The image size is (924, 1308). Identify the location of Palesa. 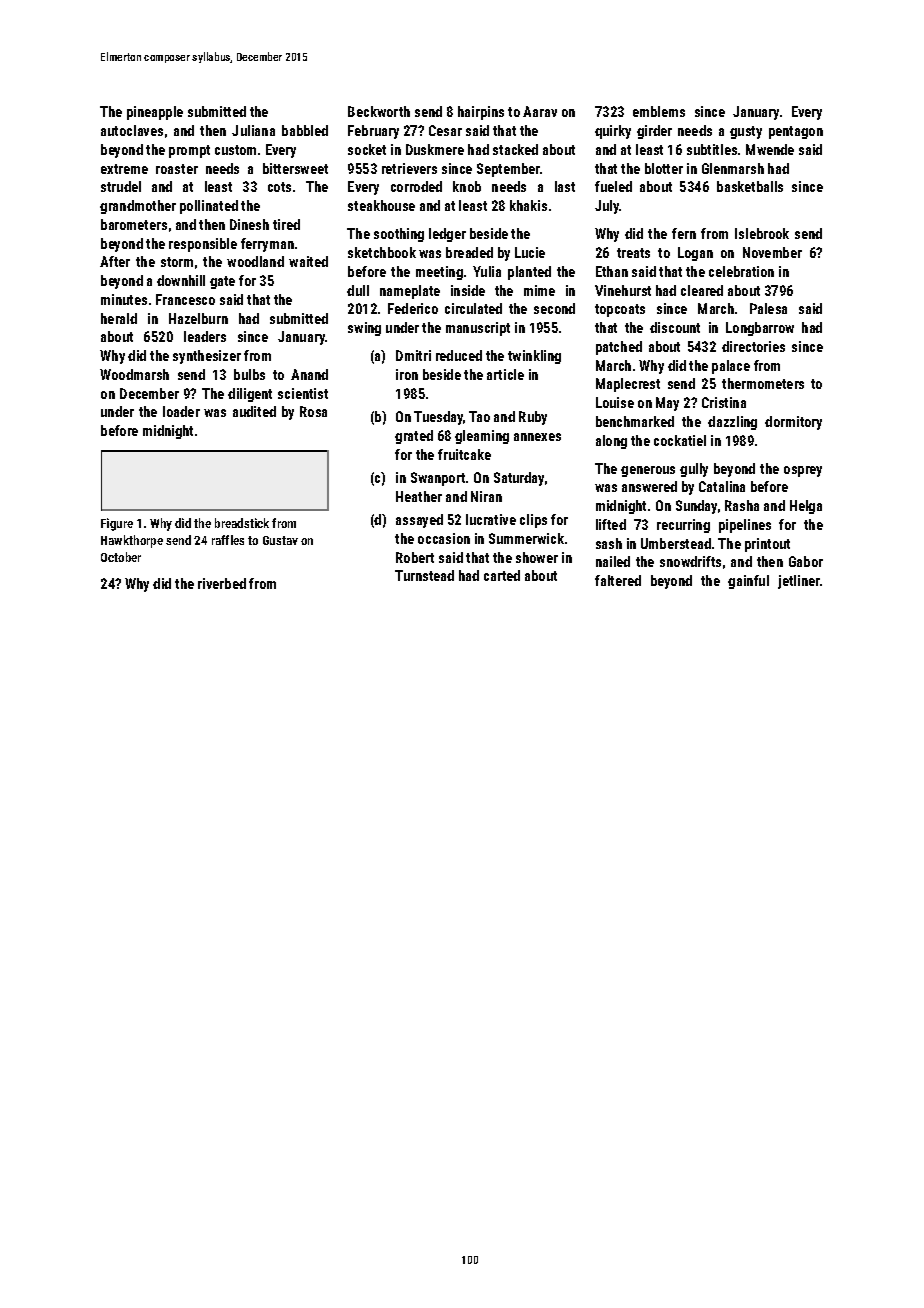
(768, 308).
